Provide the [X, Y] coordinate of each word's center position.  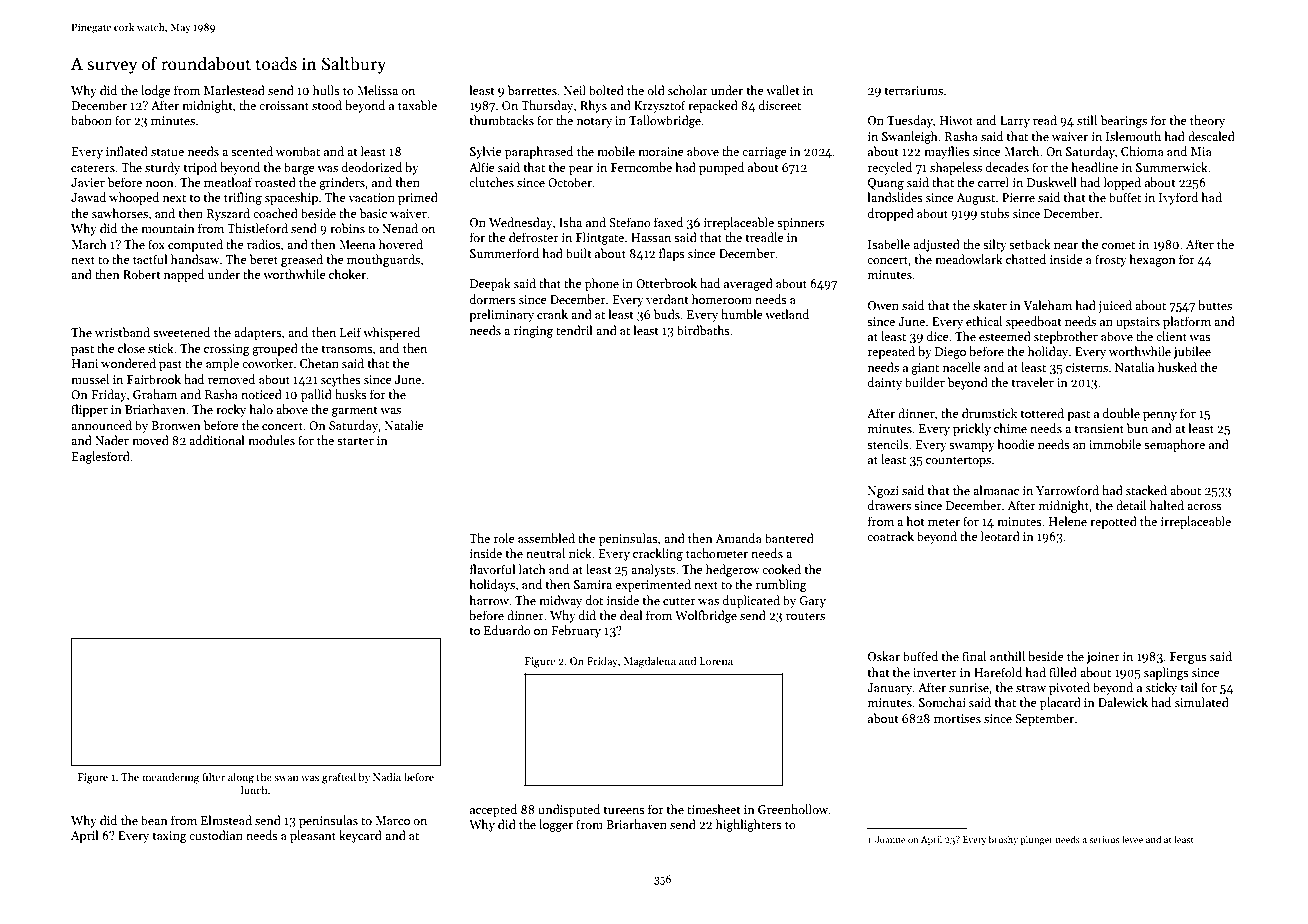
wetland [787, 314]
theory [1207, 121]
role [504, 538]
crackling [658, 554]
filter [213, 776]
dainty [885, 383]
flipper [89, 410]
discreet [780, 105]
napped [184, 275]
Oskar [884, 656]
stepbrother [1066, 337]
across [1204, 507]
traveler [1032, 382]
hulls [326, 90]
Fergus [1188, 658]
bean [154, 820]
